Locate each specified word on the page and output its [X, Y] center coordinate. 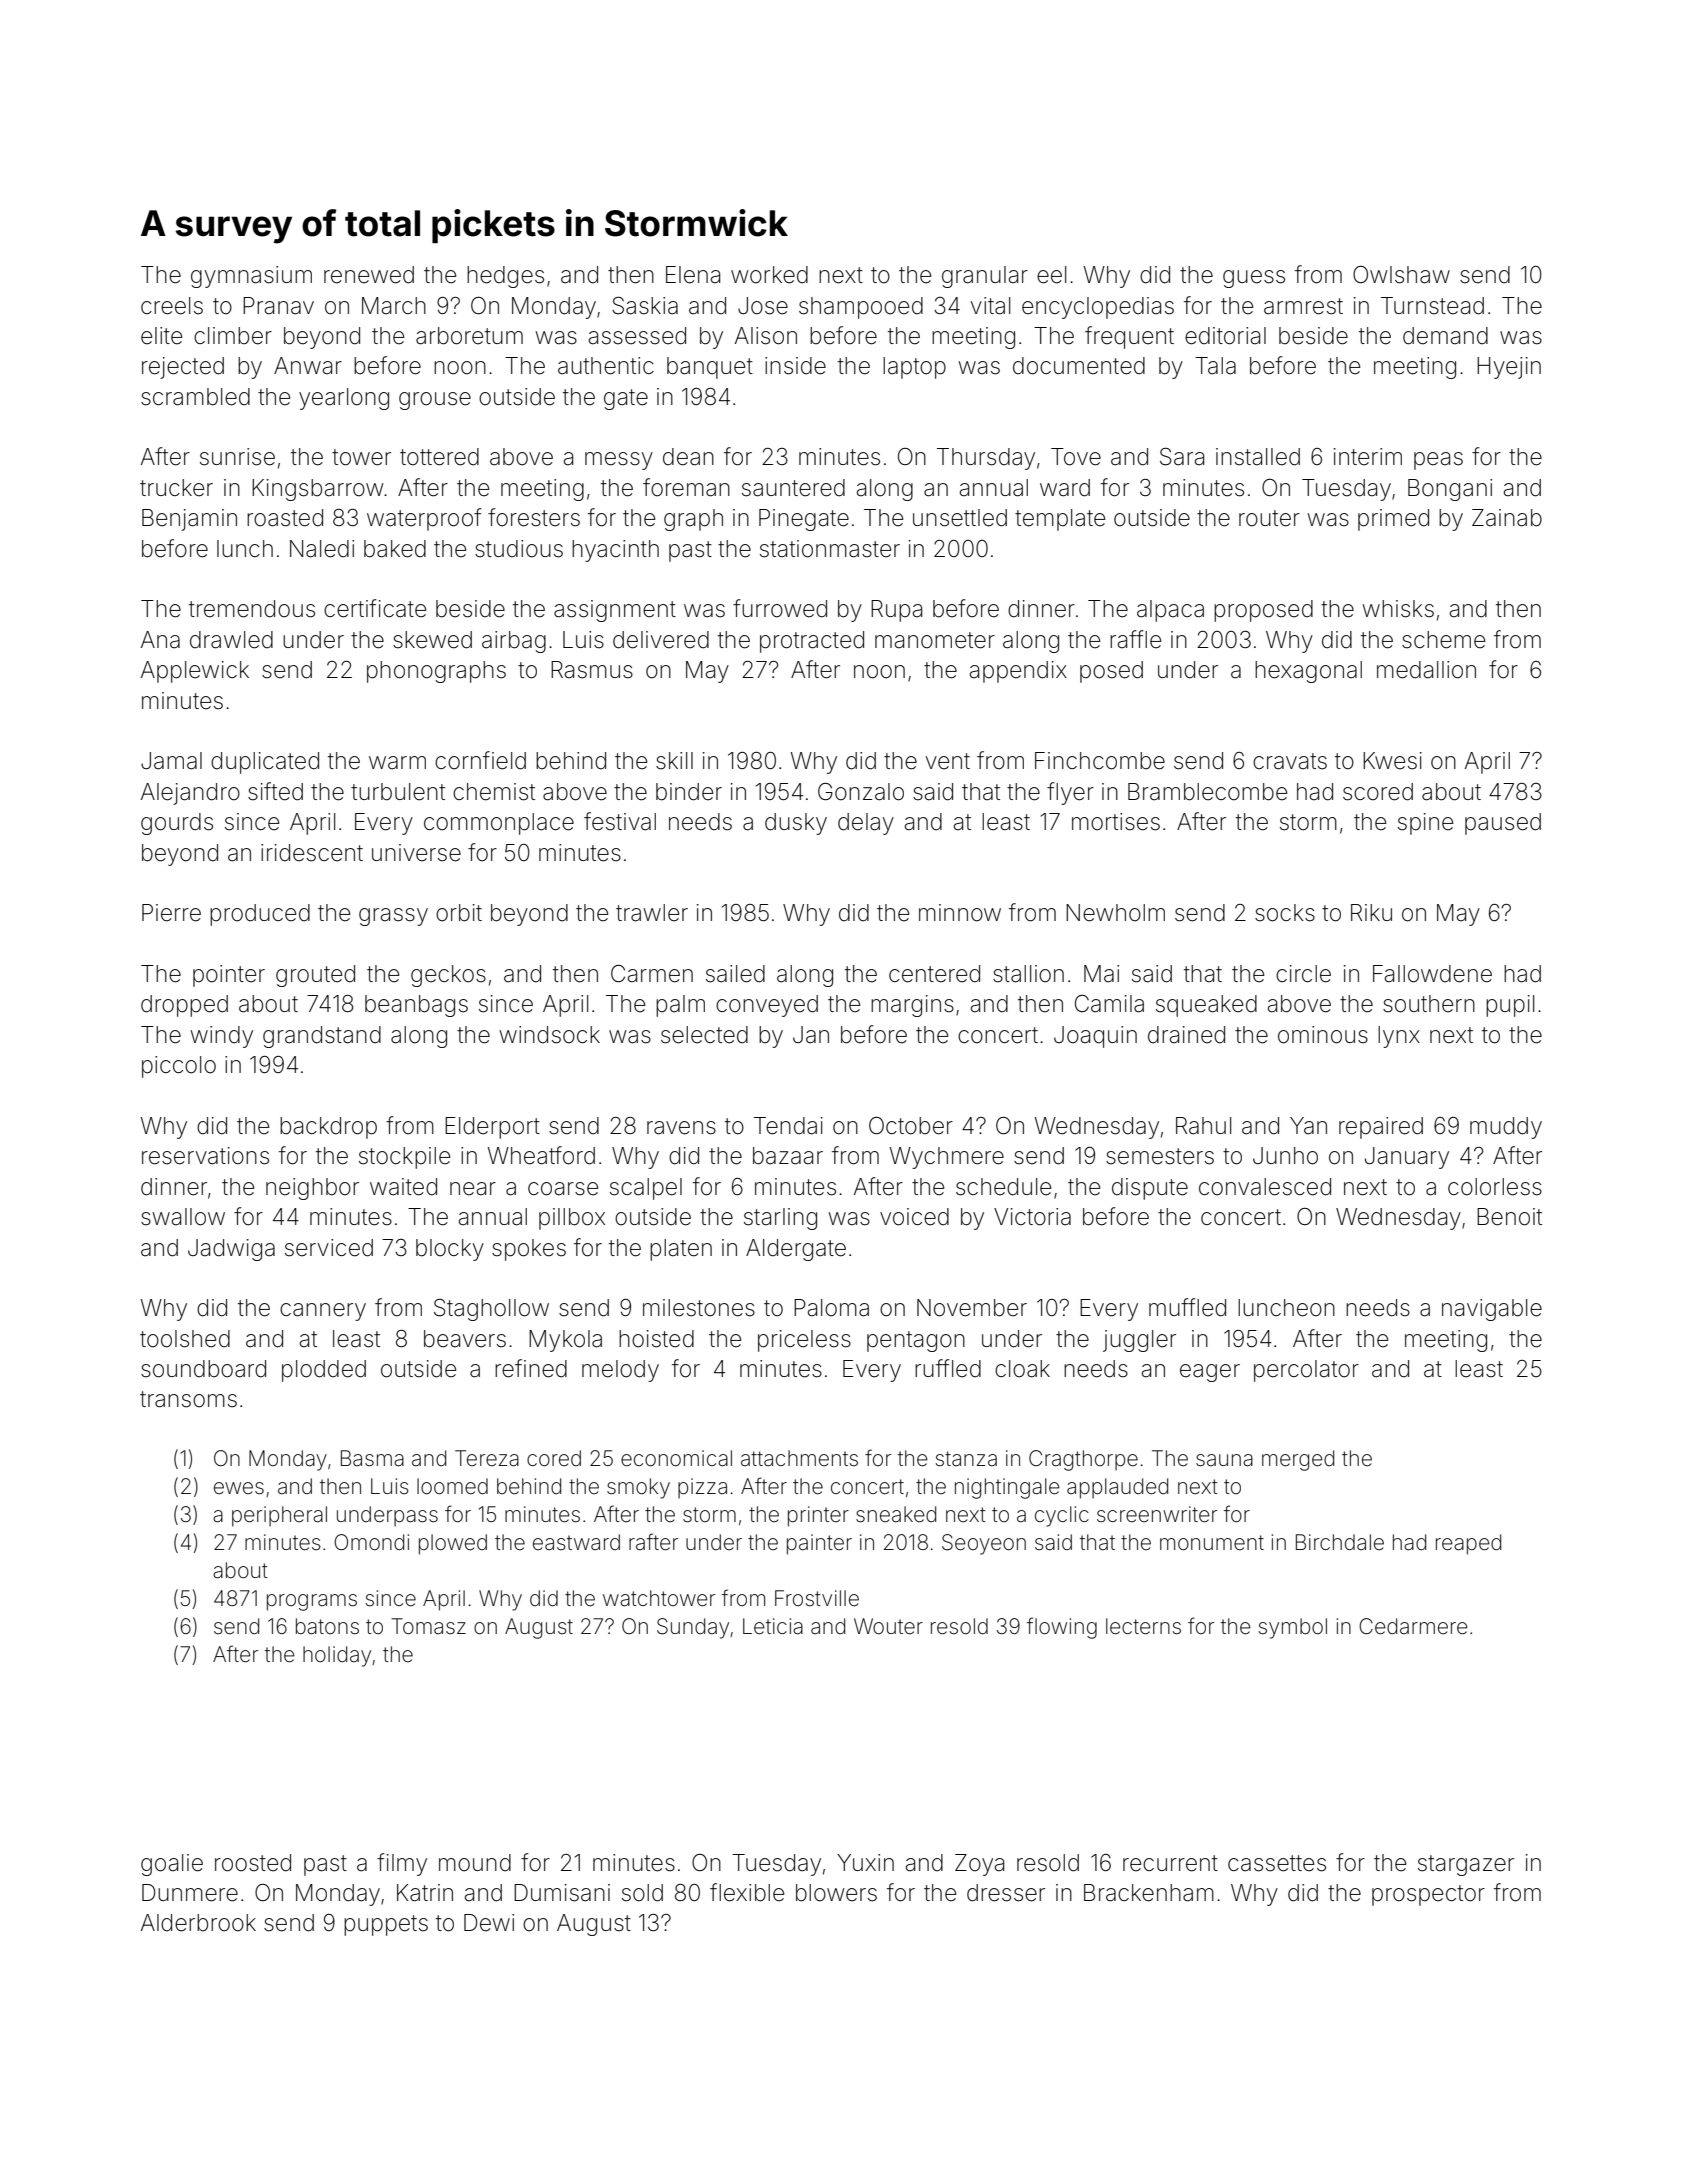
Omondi [371, 1542]
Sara [1182, 457]
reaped [1468, 1544]
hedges [505, 277]
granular [985, 277]
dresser [1006, 1893]
